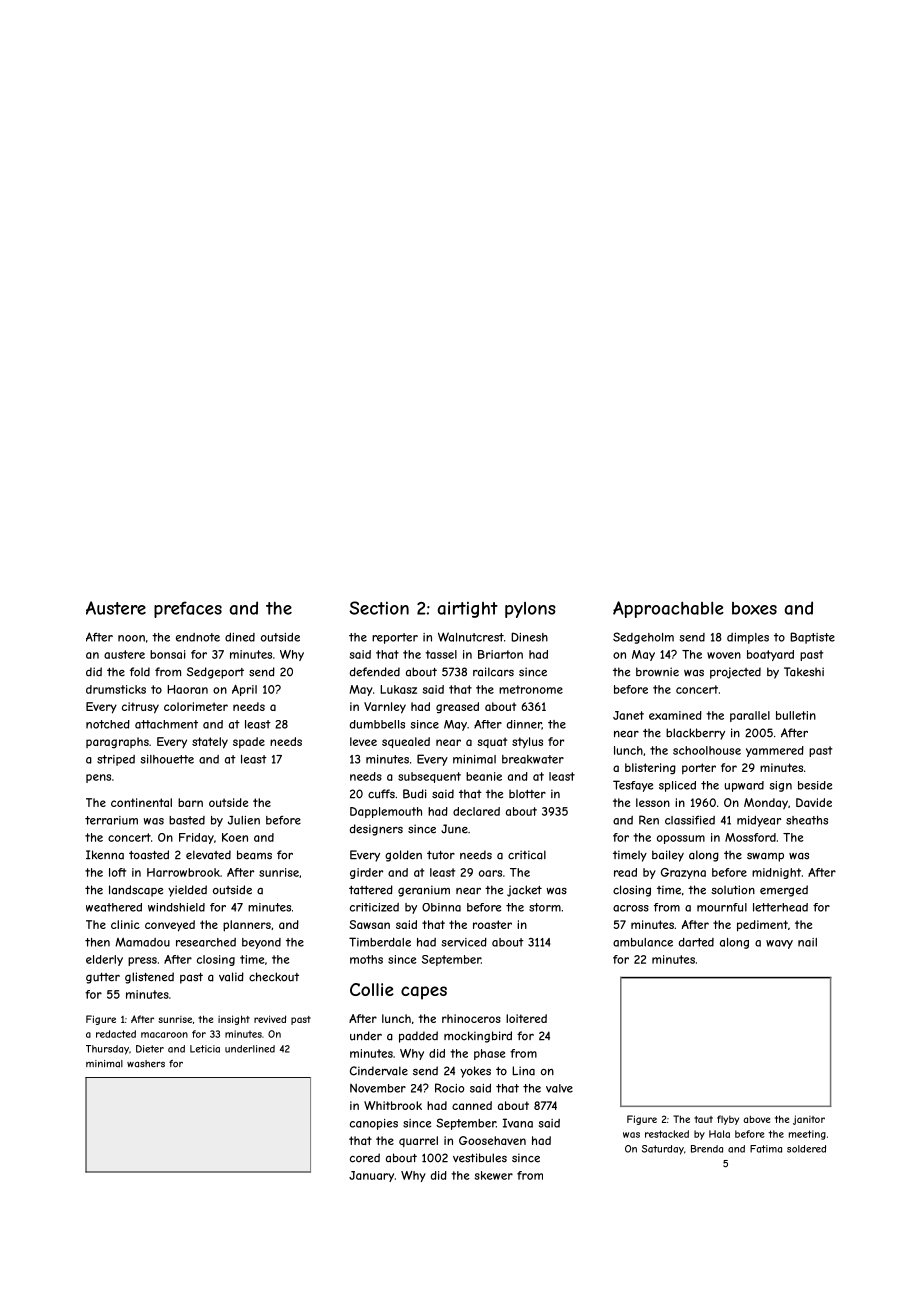 Image resolution: width=924 pixels, height=1308 pixels. Describe the element at coordinates (403, 856) in the screenshot. I see `golden` at that location.
